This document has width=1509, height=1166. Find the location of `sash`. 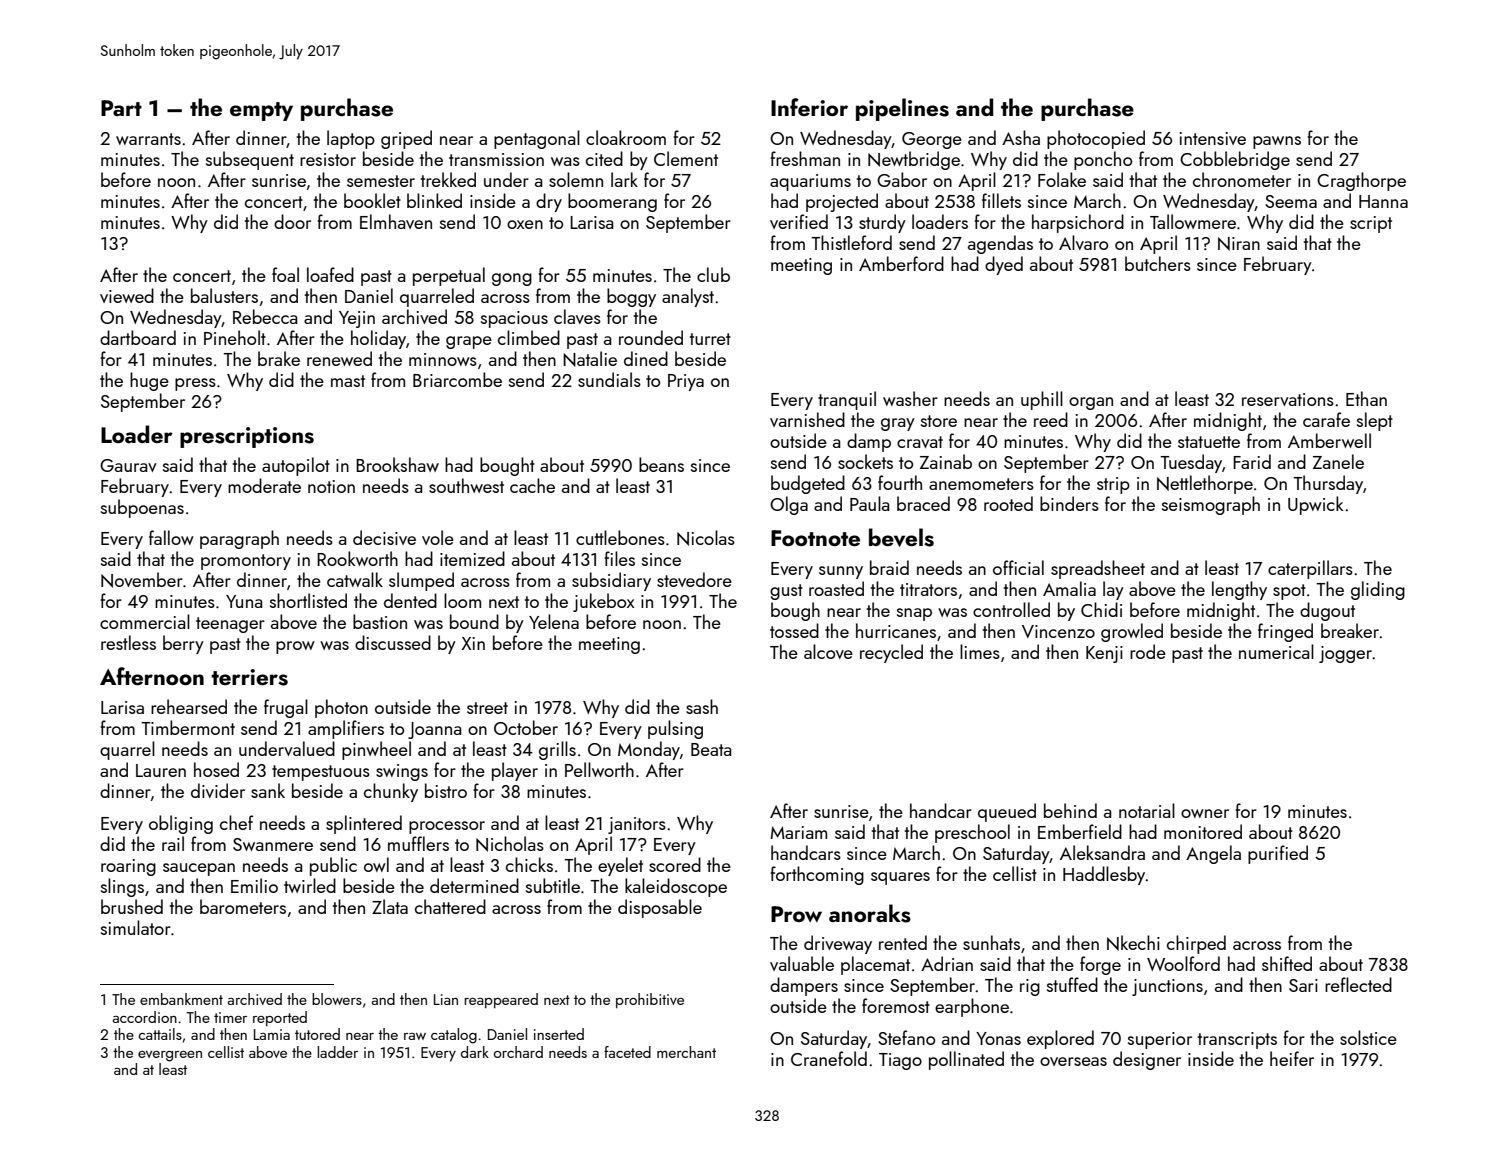

sash is located at coordinates (702, 706).
